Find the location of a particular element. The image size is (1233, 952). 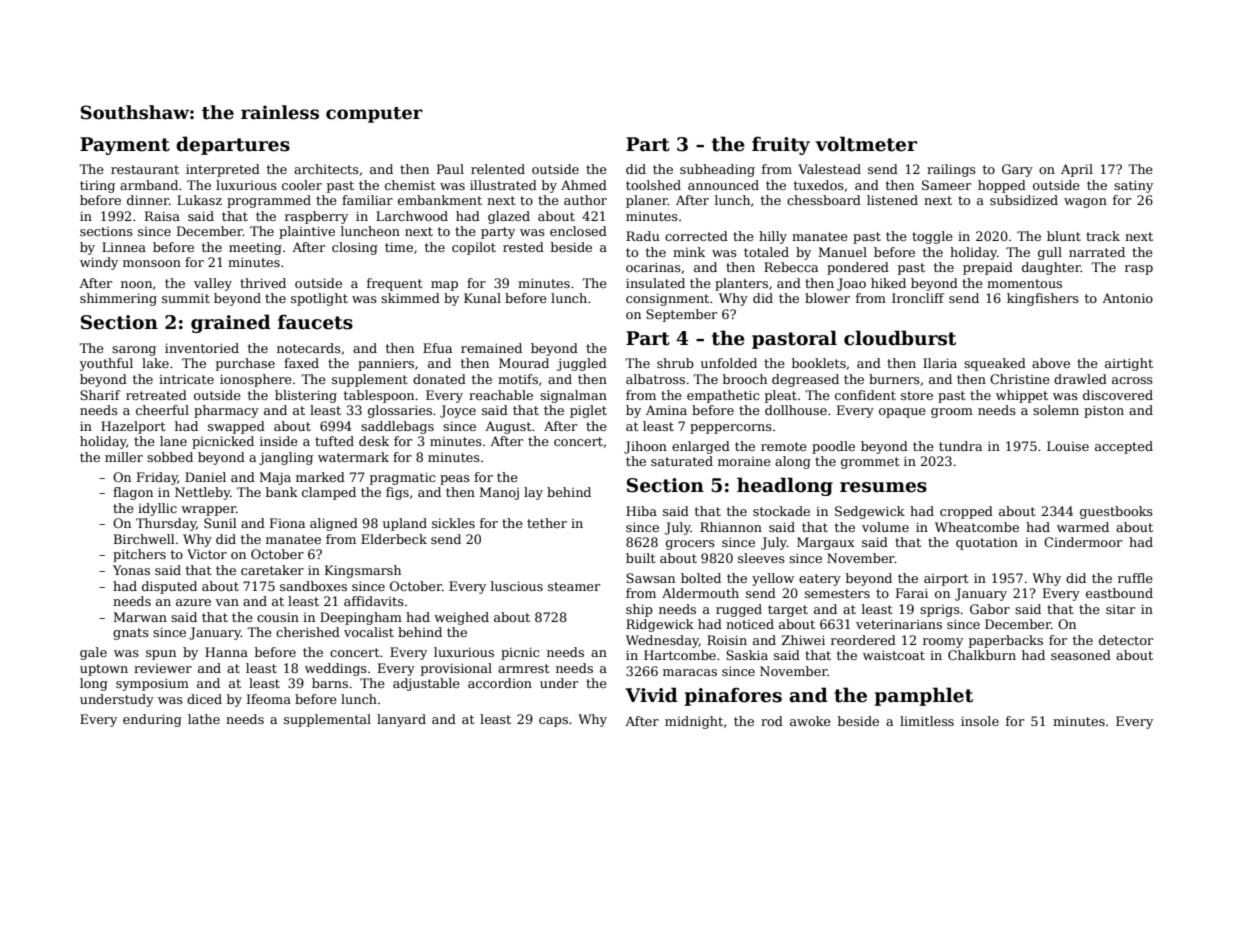

caps is located at coordinates (553, 722).
